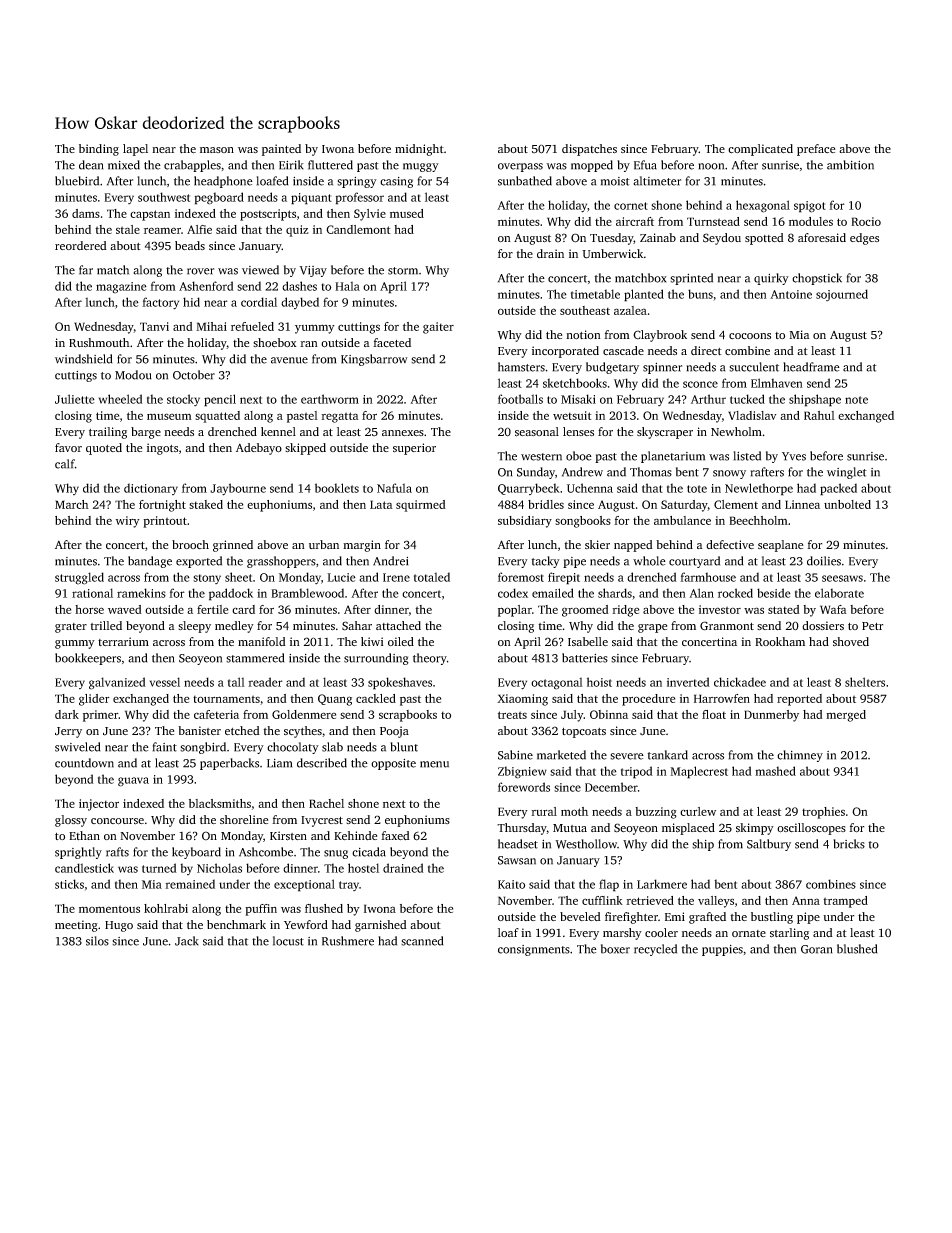  Describe the element at coordinates (589, 150) in the screenshot. I see `dispatches` at that location.
